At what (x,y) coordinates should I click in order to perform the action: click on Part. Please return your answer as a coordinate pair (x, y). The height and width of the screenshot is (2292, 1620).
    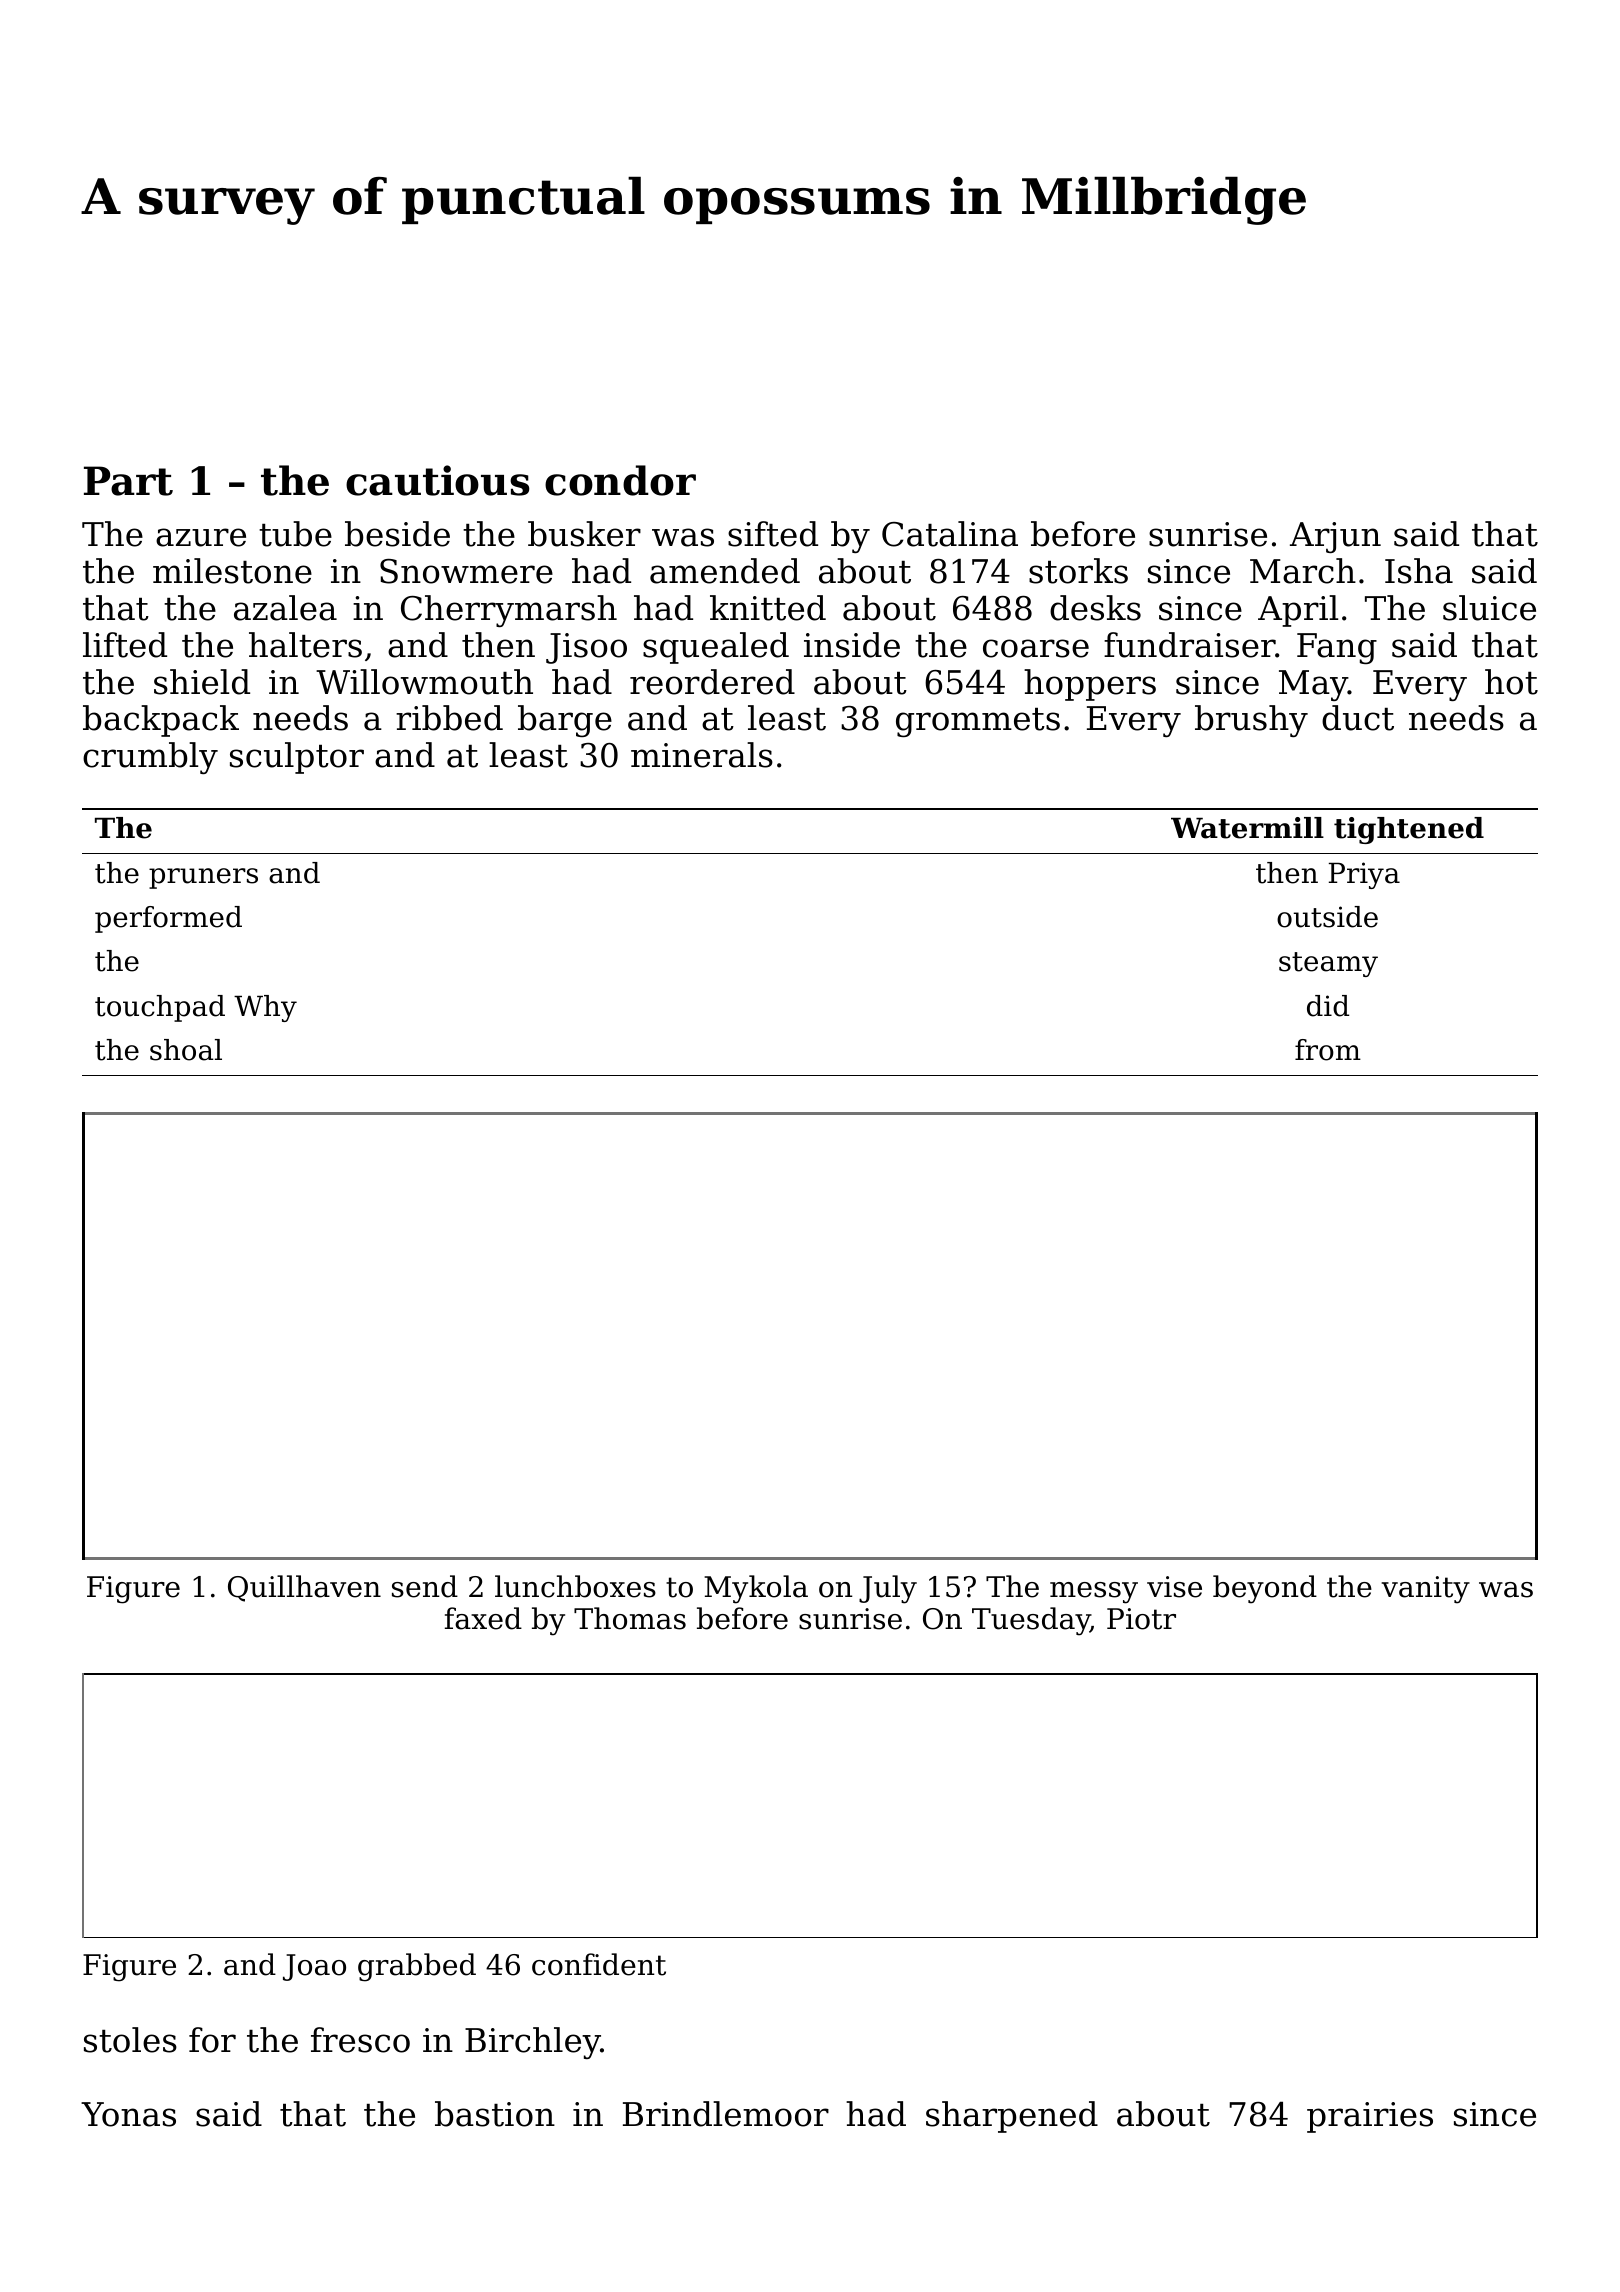
    Looking at the image, I should click on (128, 481).
